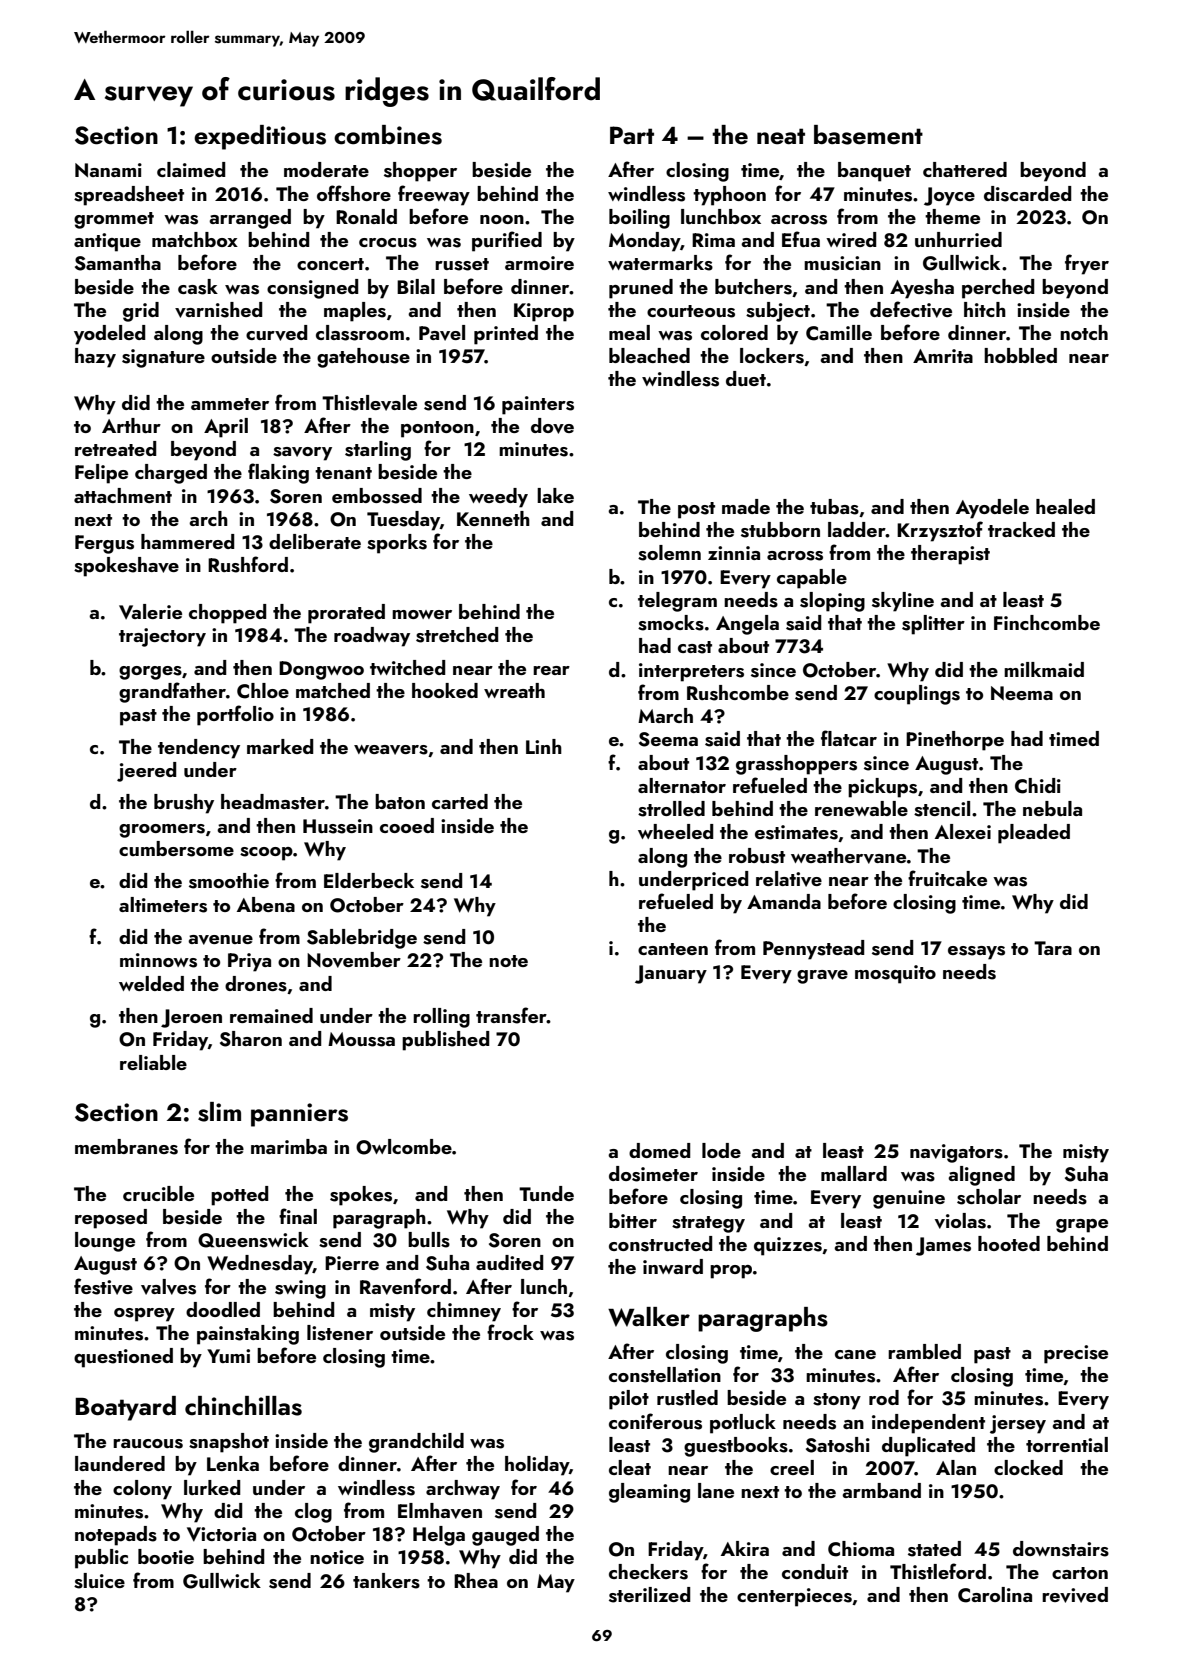 This screenshot has width=1183, height=1672. Describe the element at coordinates (126, 1147) in the screenshot. I see `membranes` at that location.
